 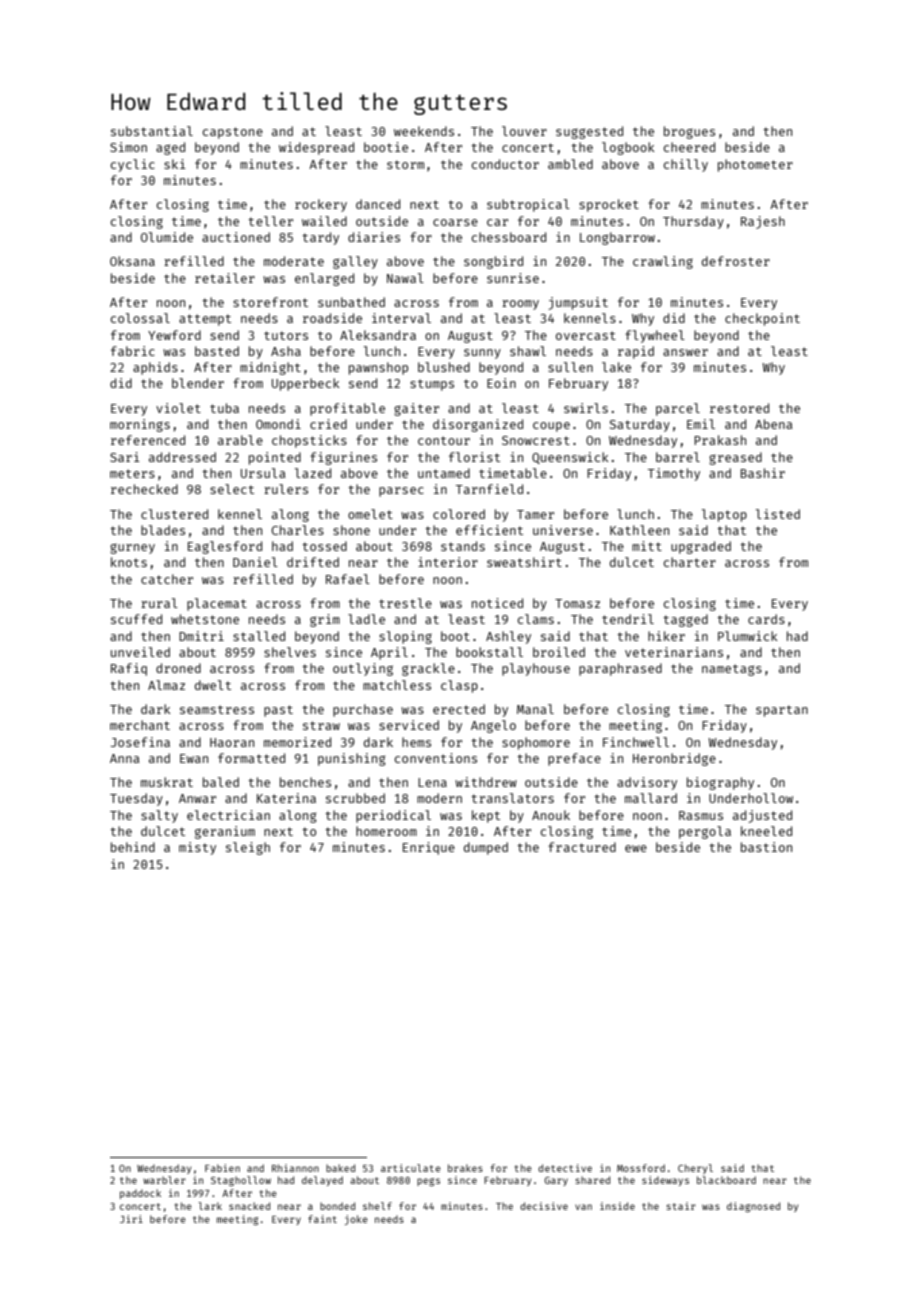 I want to click on stair, so click(x=681, y=1206).
